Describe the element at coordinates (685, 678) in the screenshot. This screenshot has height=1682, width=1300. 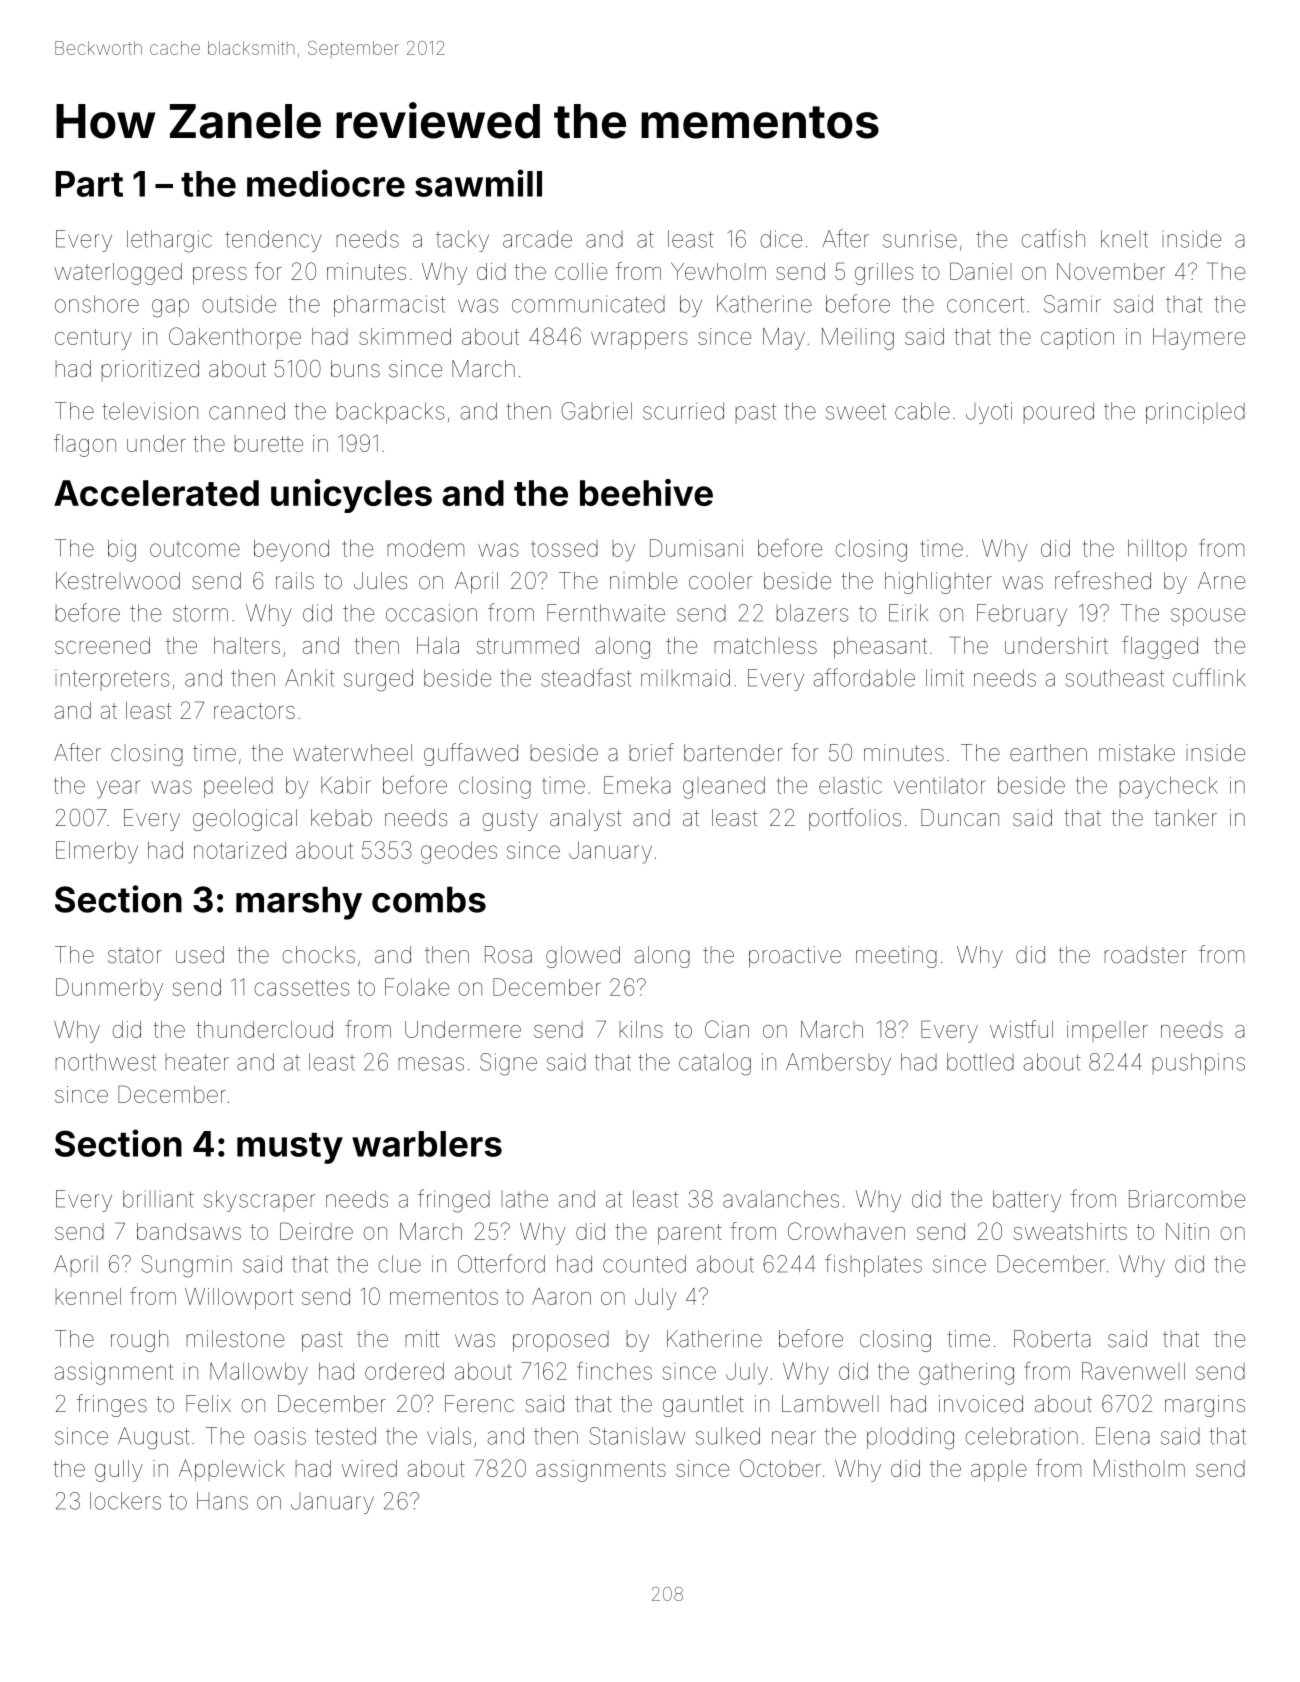
I see `milkmaid` at that location.
